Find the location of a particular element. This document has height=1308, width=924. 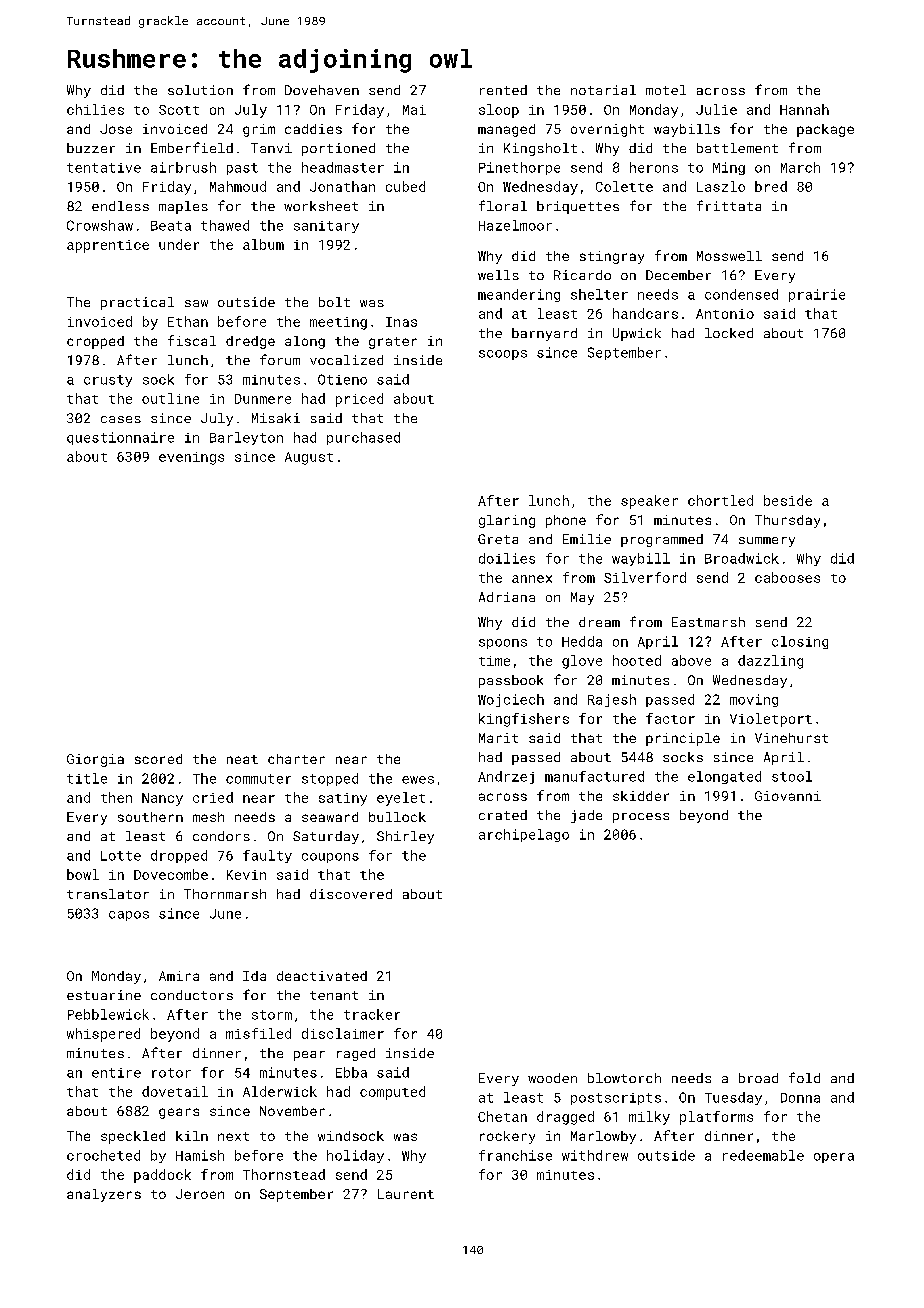

crated is located at coordinates (503, 815).
